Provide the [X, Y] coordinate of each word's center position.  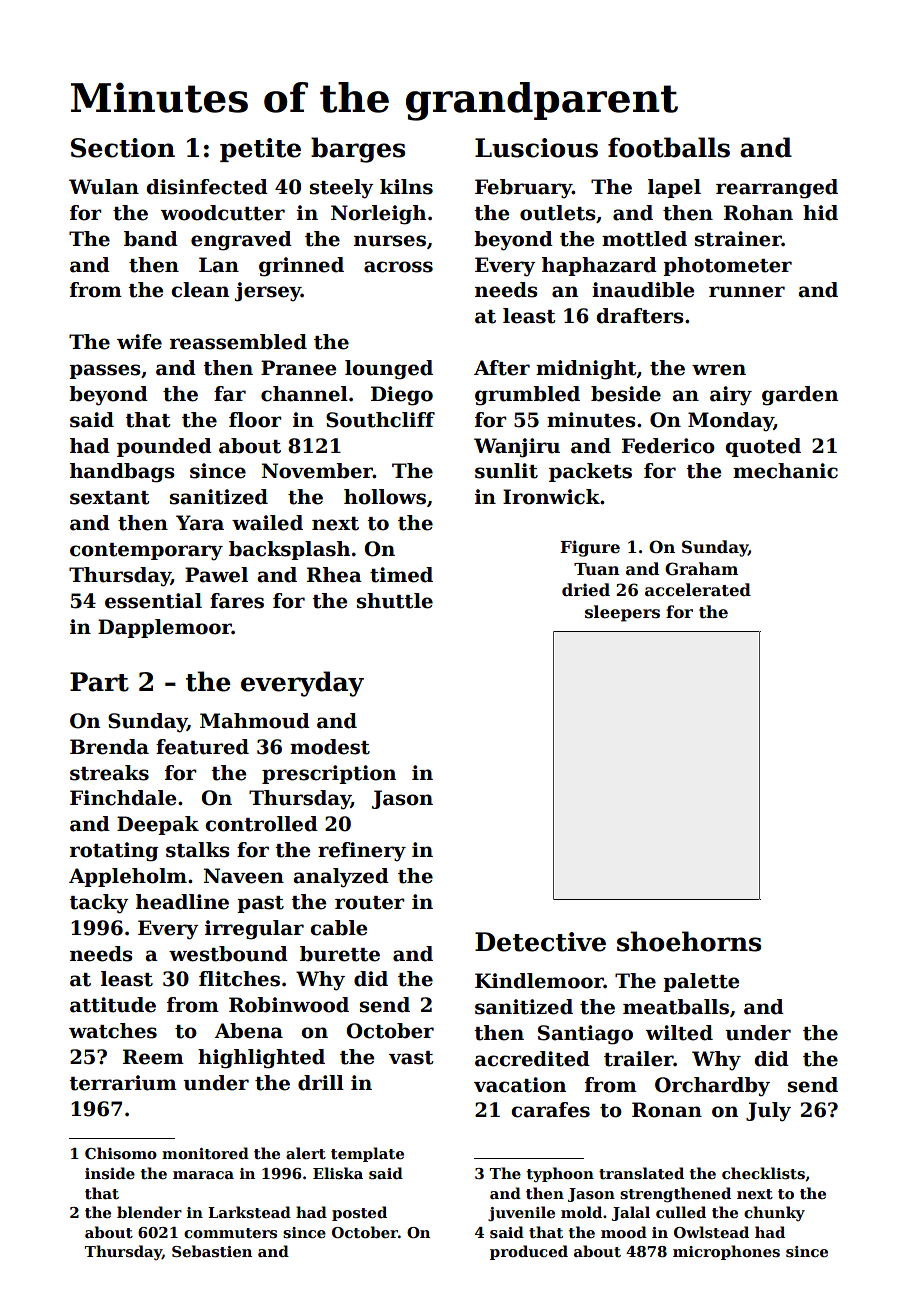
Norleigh [378, 215]
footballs [669, 147]
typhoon [560, 1174]
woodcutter [222, 213]
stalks [198, 850]
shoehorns [689, 941]
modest [330, 747]
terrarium [123, 1083]
